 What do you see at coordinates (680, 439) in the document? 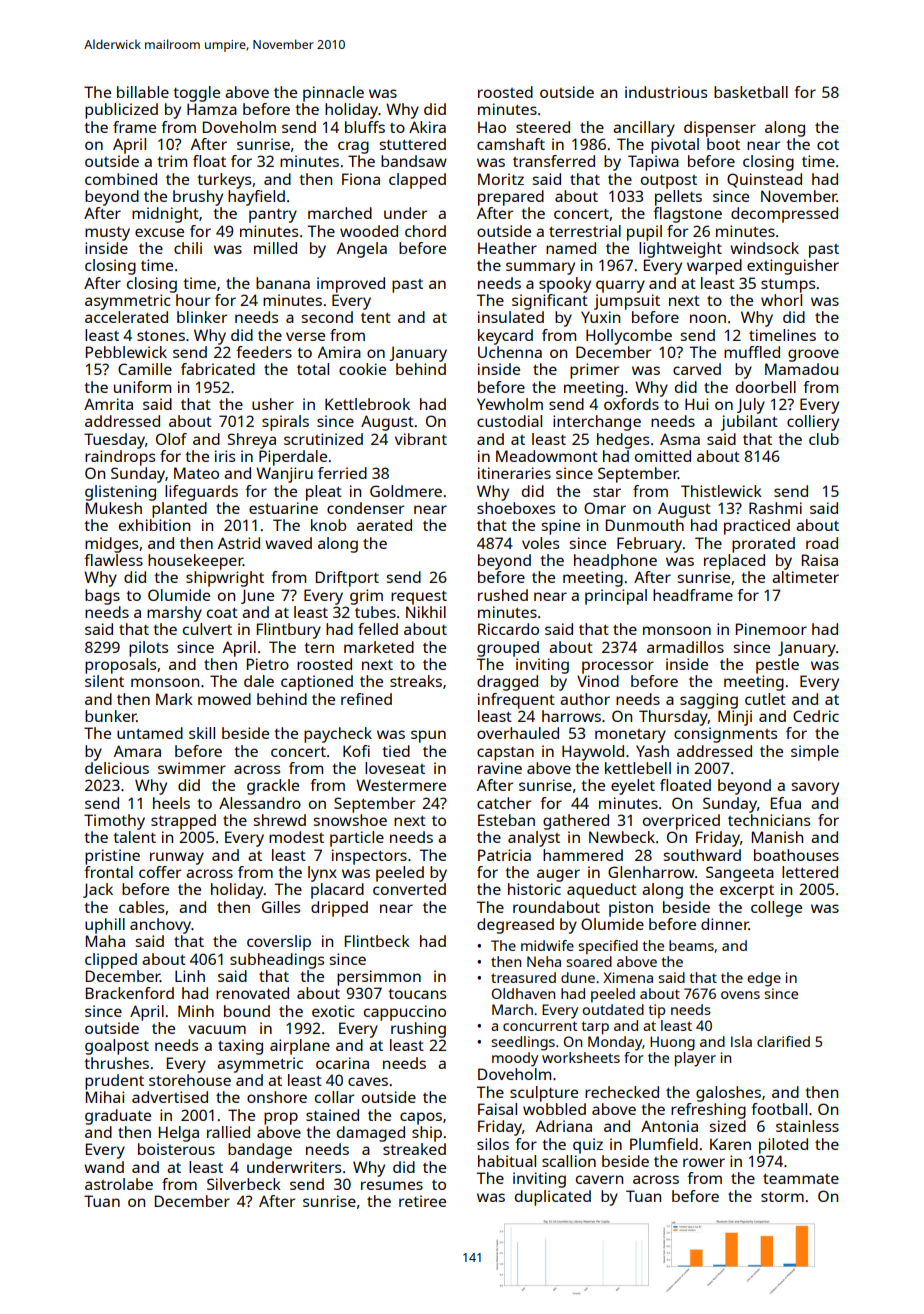
I see `Asma` at bounding box center [680, 439].
